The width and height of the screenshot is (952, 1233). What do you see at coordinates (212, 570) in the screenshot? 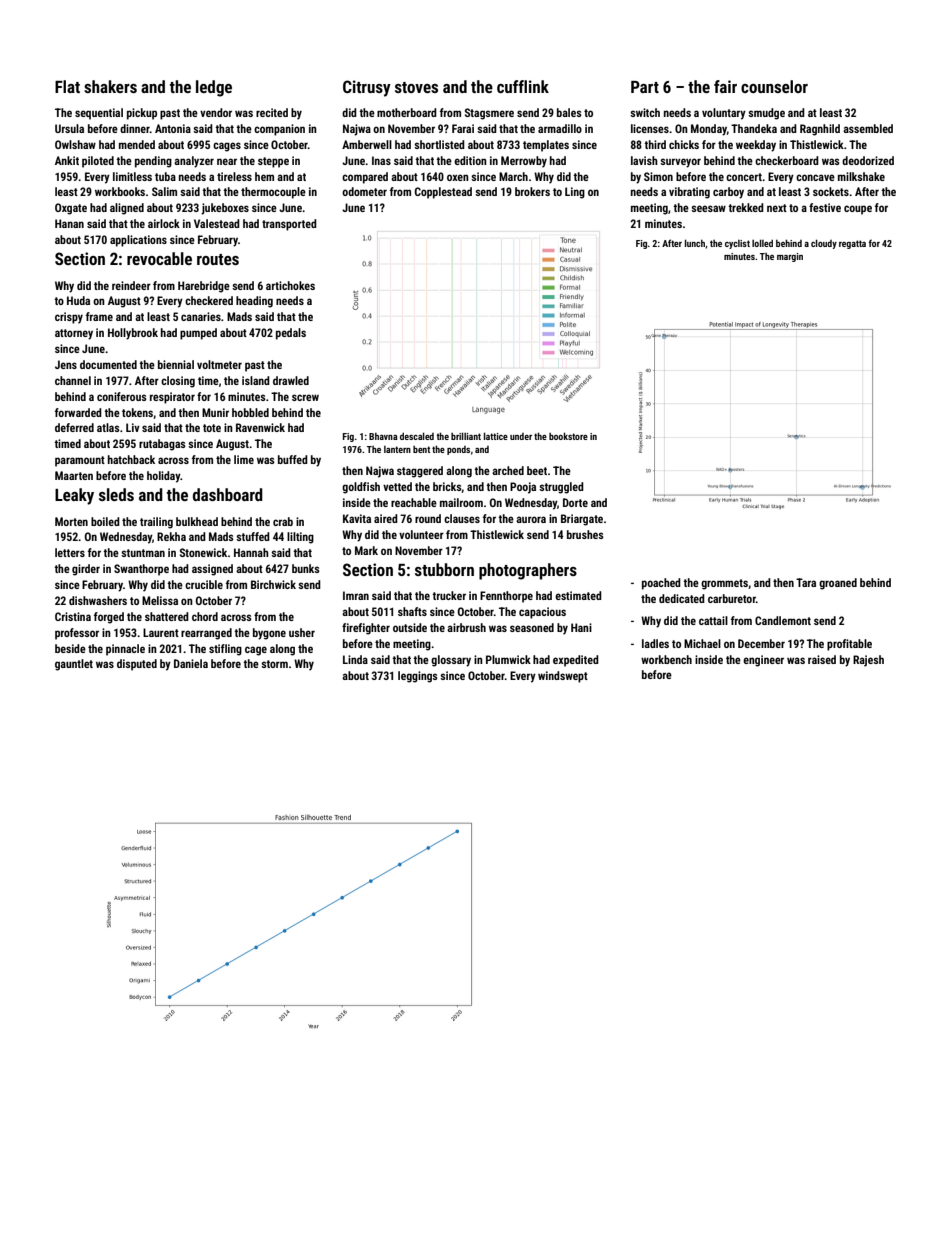
I see `assigned` at bounding box center [212, 570].
